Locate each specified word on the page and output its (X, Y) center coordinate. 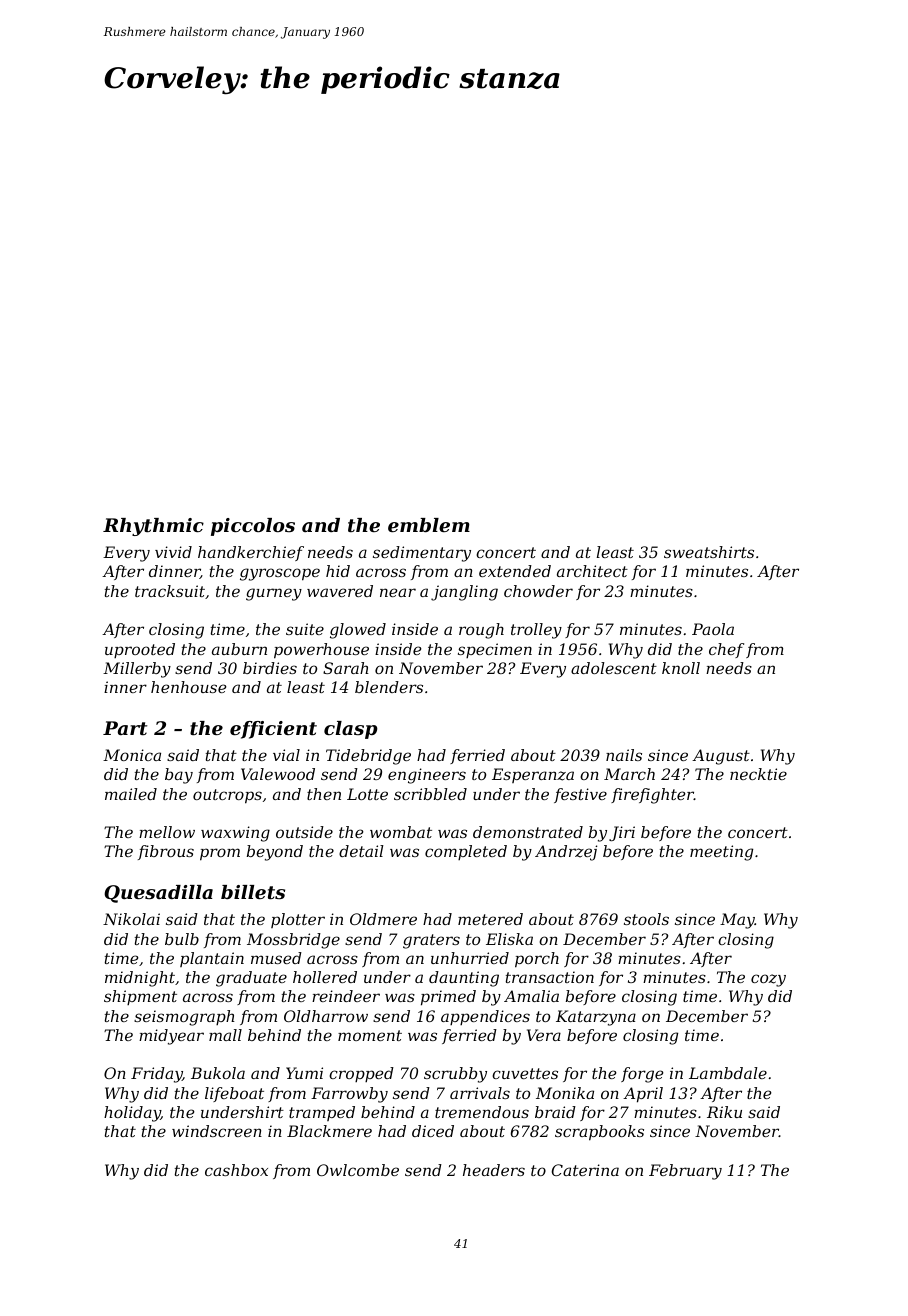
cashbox (236, 1170)
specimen (495, 650)
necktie (758, 774)
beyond (275, 853)
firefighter (652, 796)
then (324, 794)
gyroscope (280, 574)
